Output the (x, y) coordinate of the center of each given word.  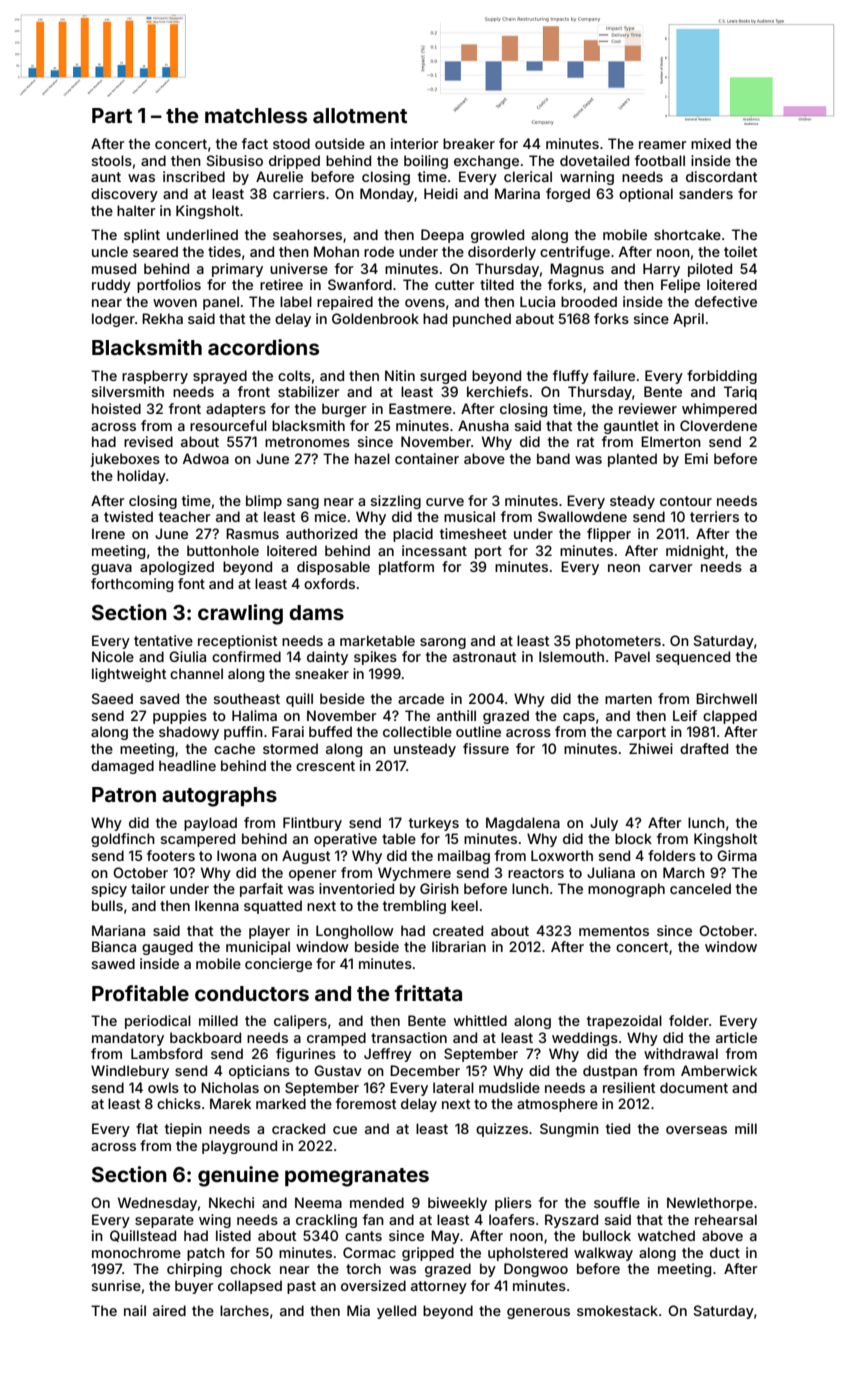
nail (135, 1310)
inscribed (194, 176)
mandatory (128, 1039)
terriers (714, 516)
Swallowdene (582, 516)
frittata (428, 993)
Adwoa (206, 458)
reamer (662, 145)
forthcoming (132, 585)
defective (726, 301)
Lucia (537, 301)
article (736, 1037)
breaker (469, 143)
